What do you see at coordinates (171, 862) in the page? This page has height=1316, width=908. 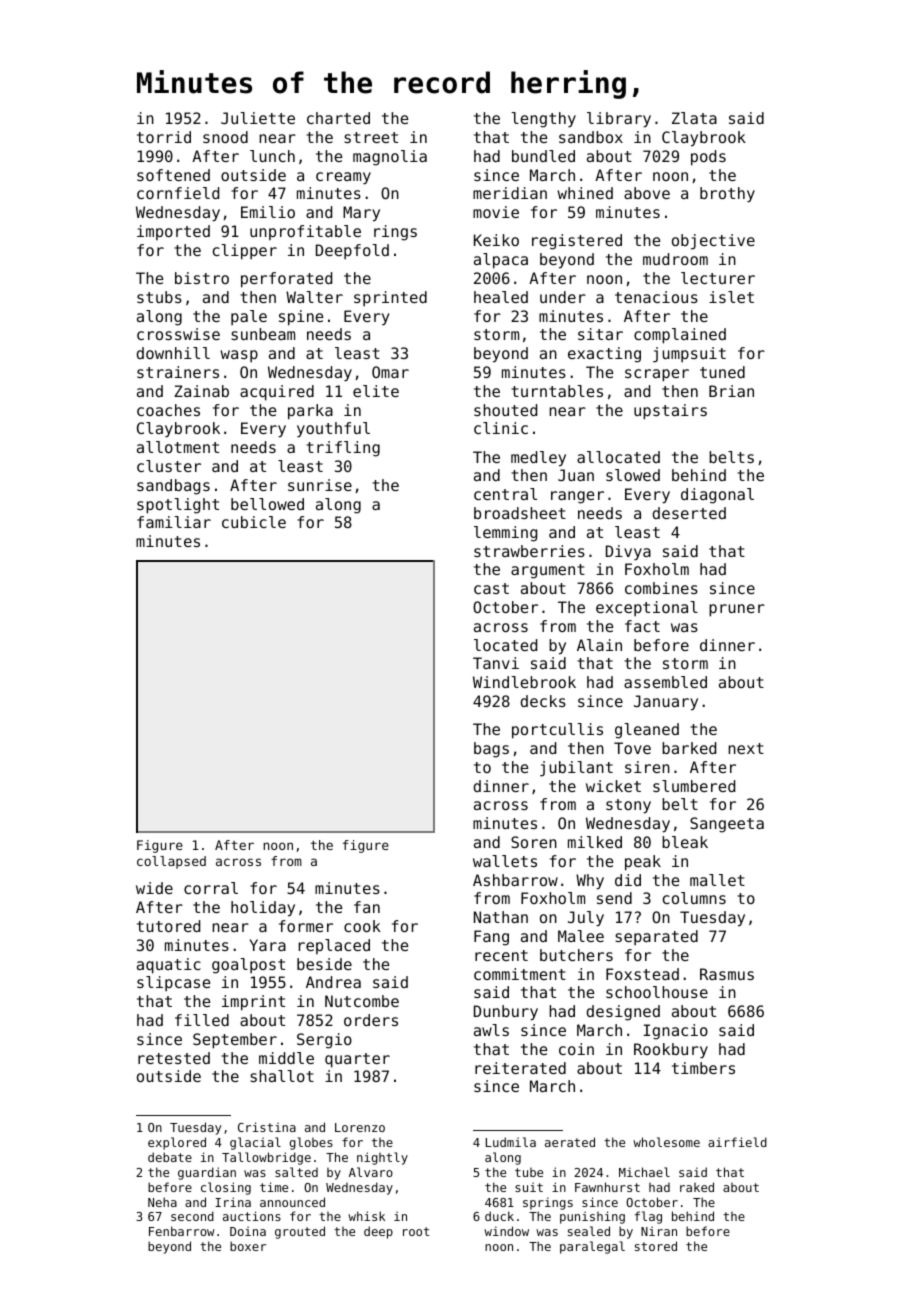 I see `collapsed` at bounding box center [171, 862].
